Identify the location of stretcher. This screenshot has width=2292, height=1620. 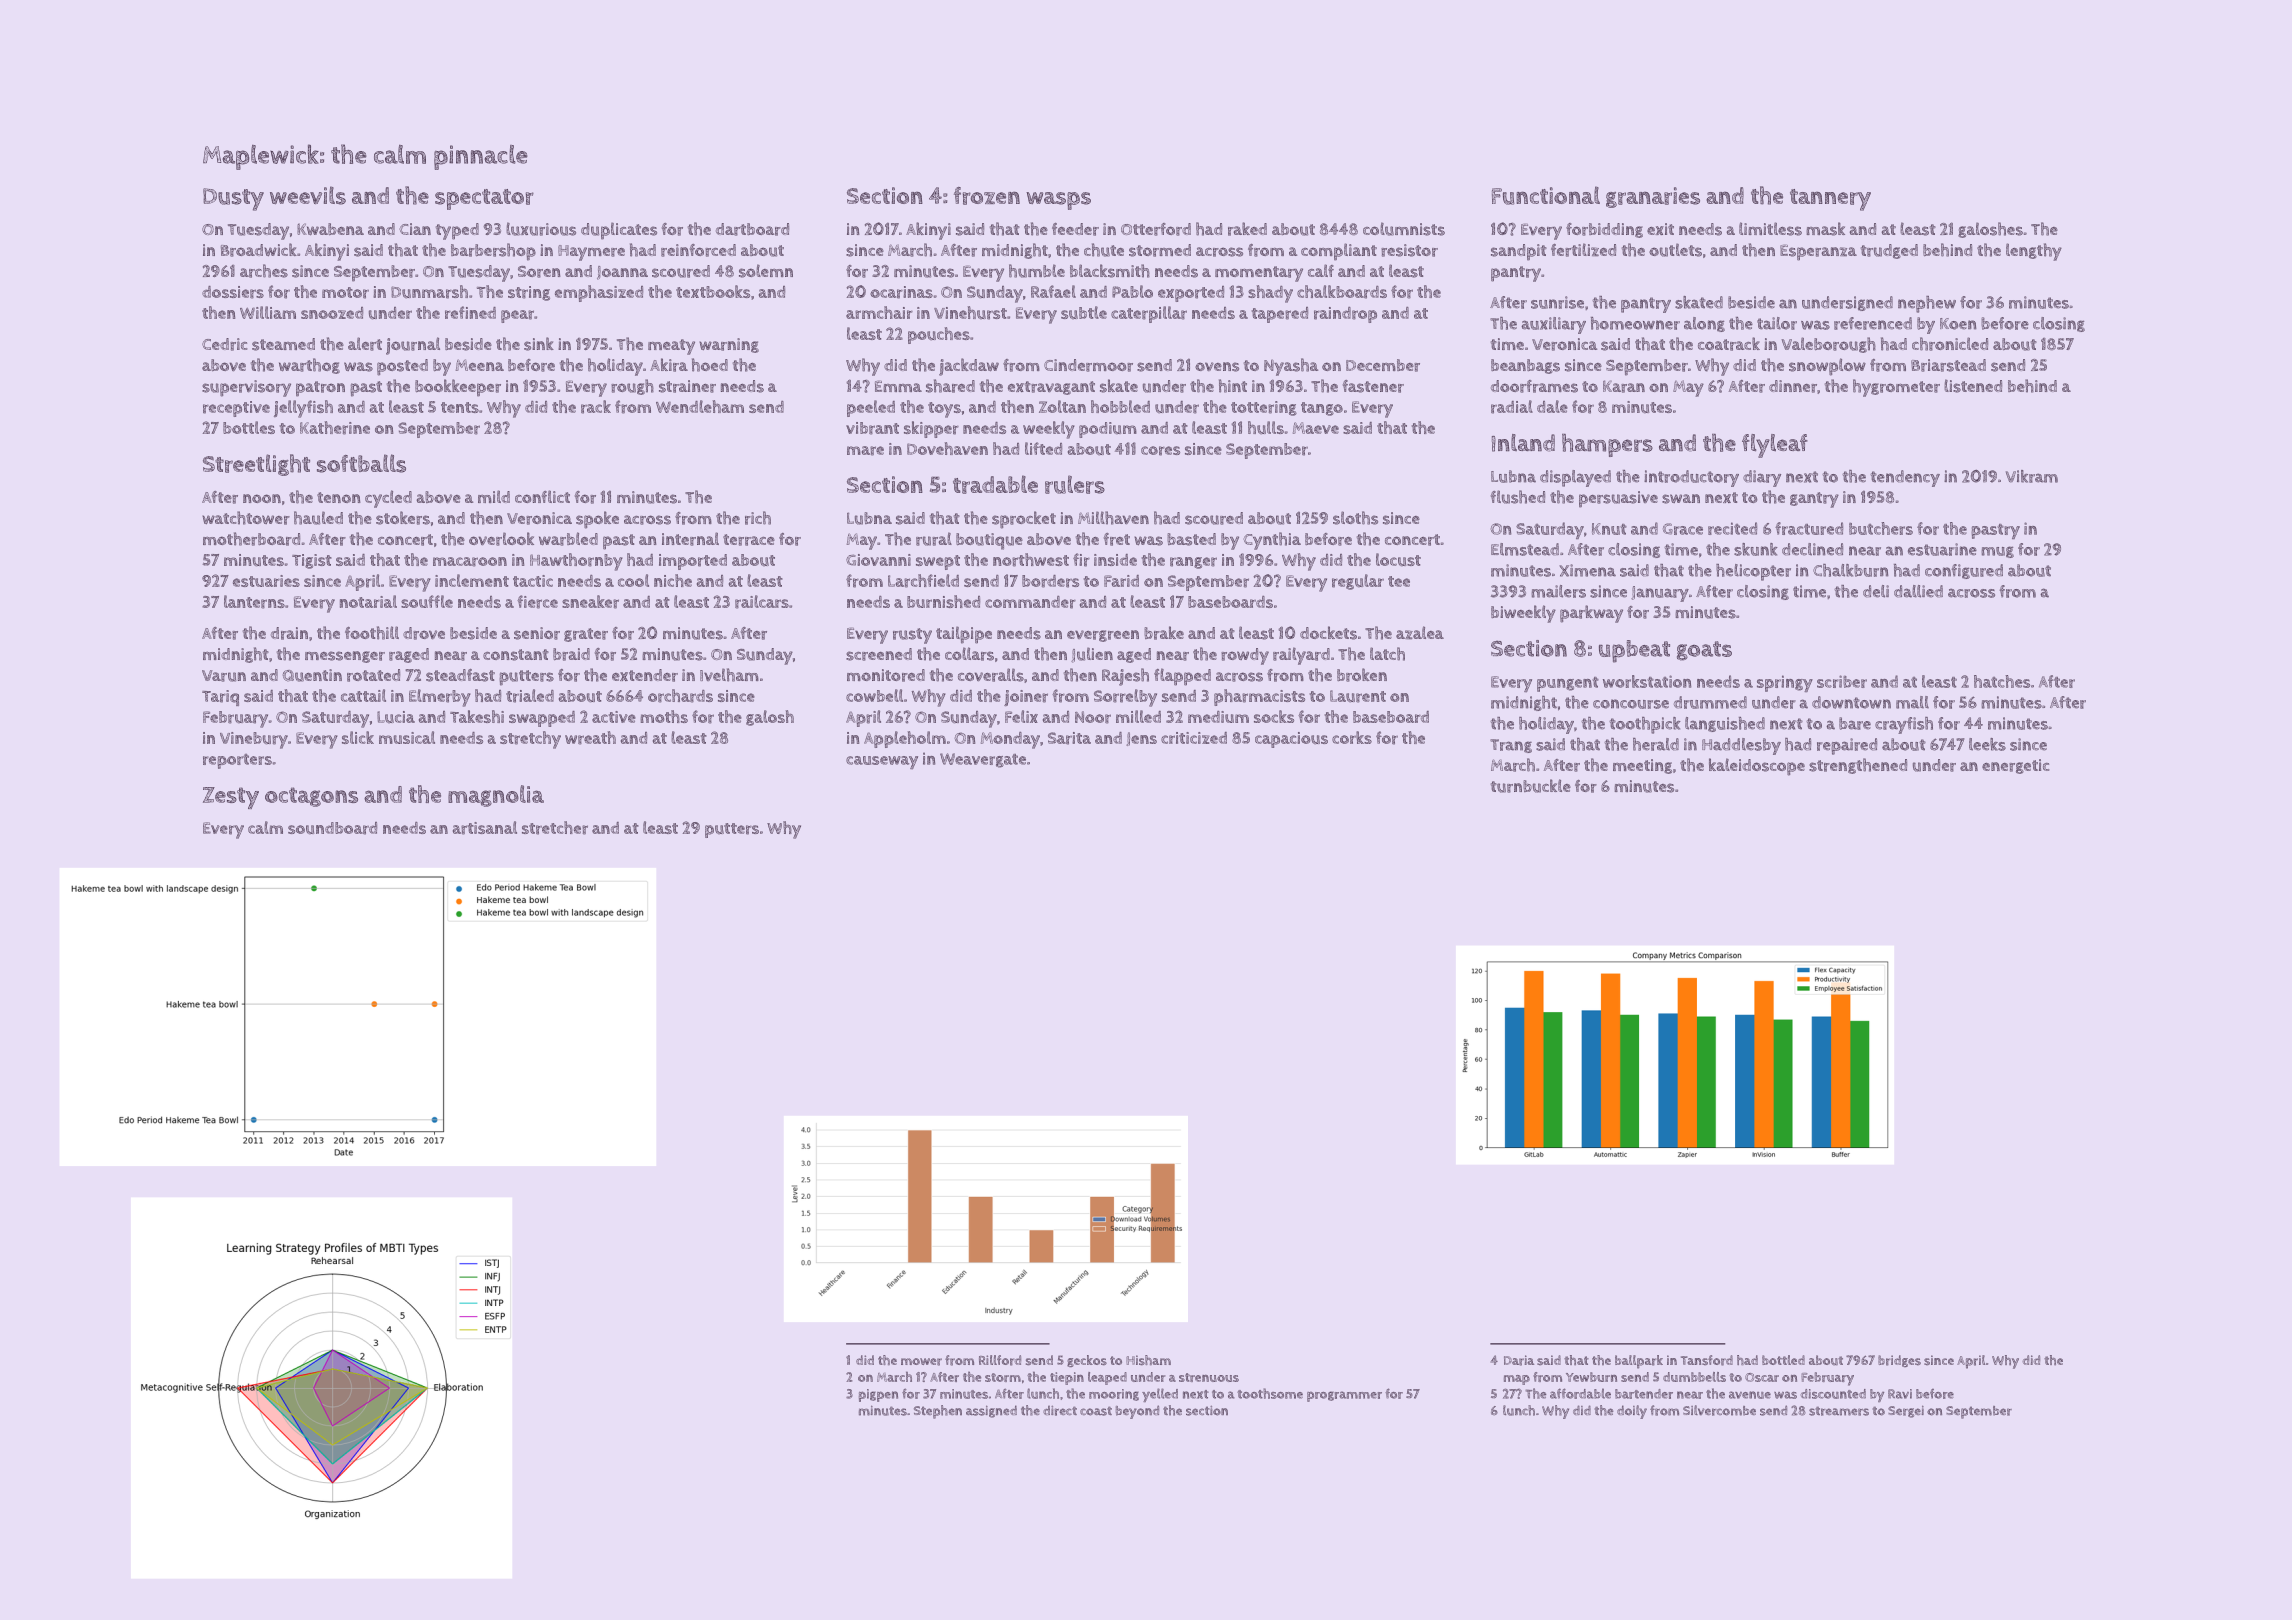
(555, 828).
